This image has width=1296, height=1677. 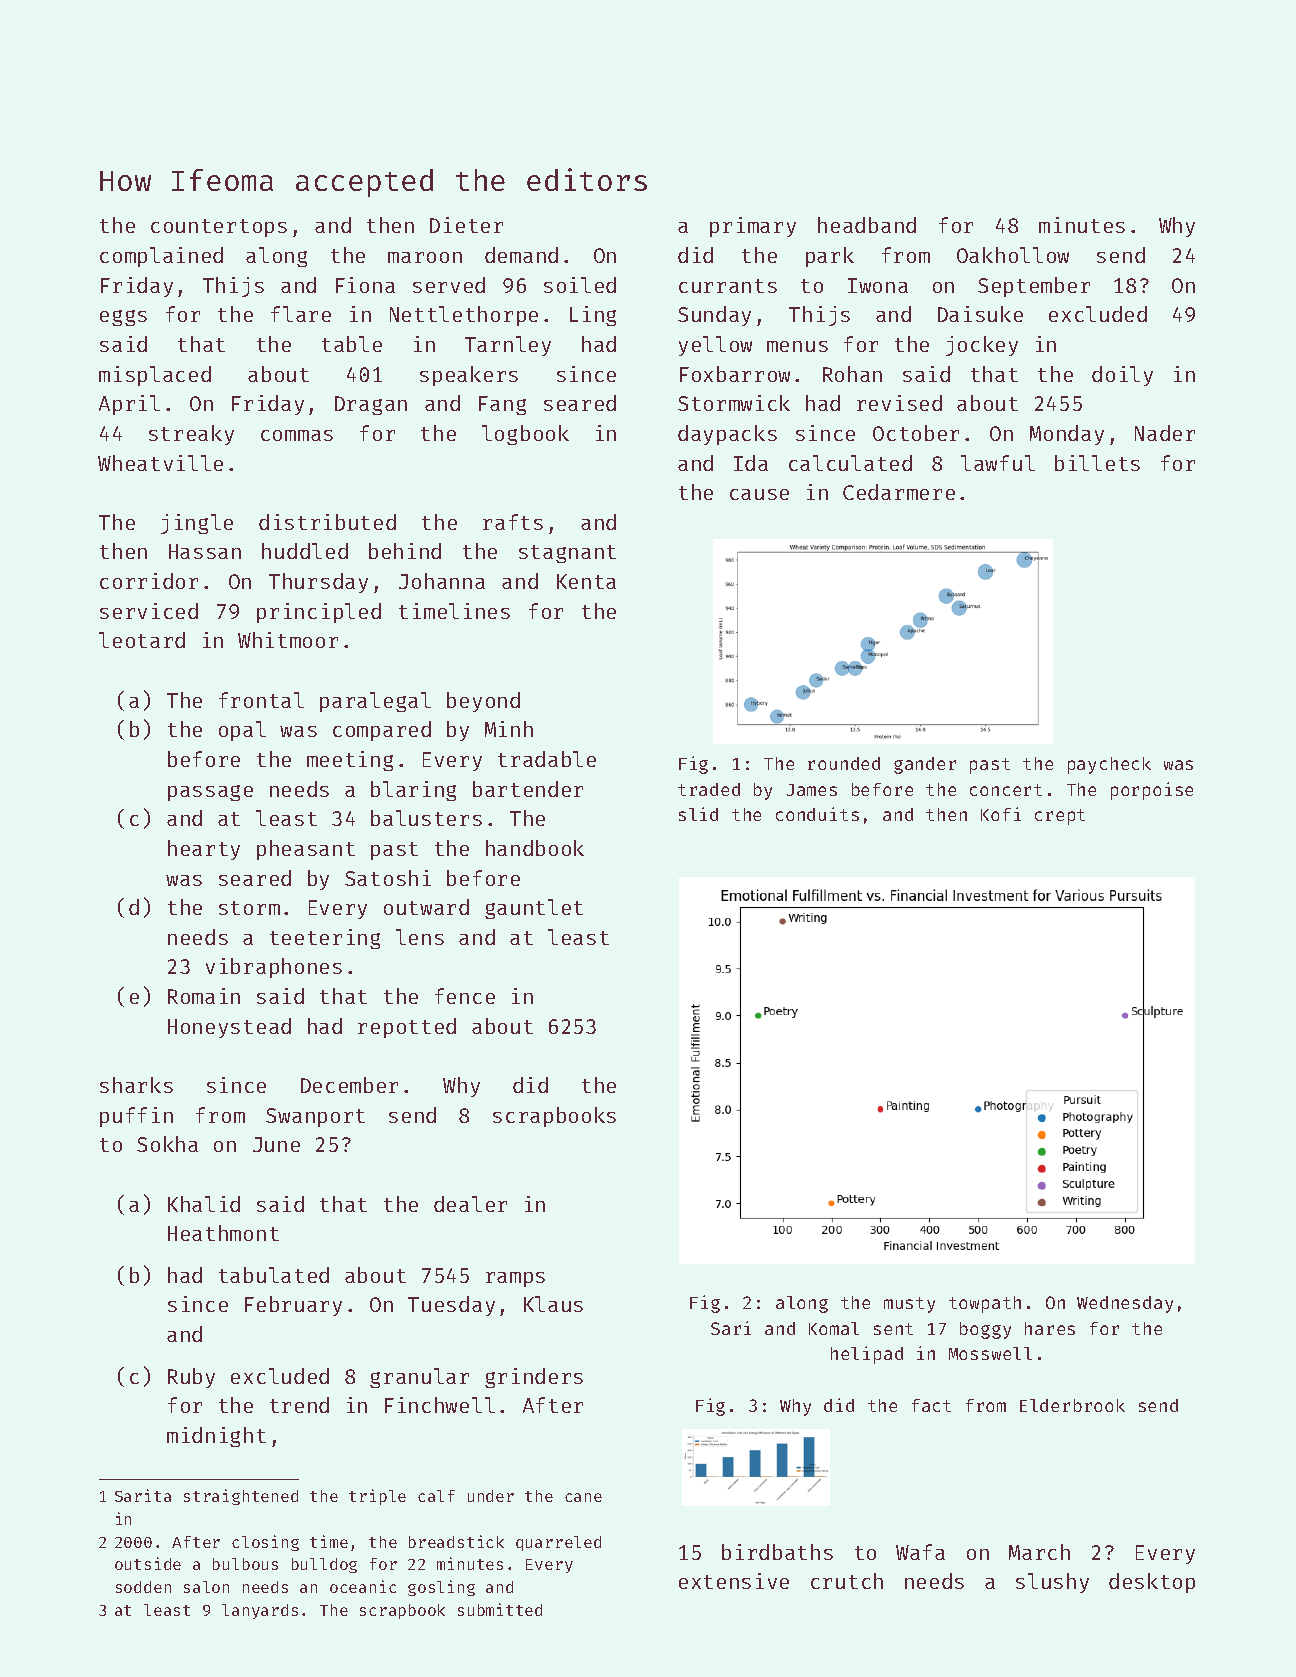 I want to click on Nader, so click(x=1165, y=433).
